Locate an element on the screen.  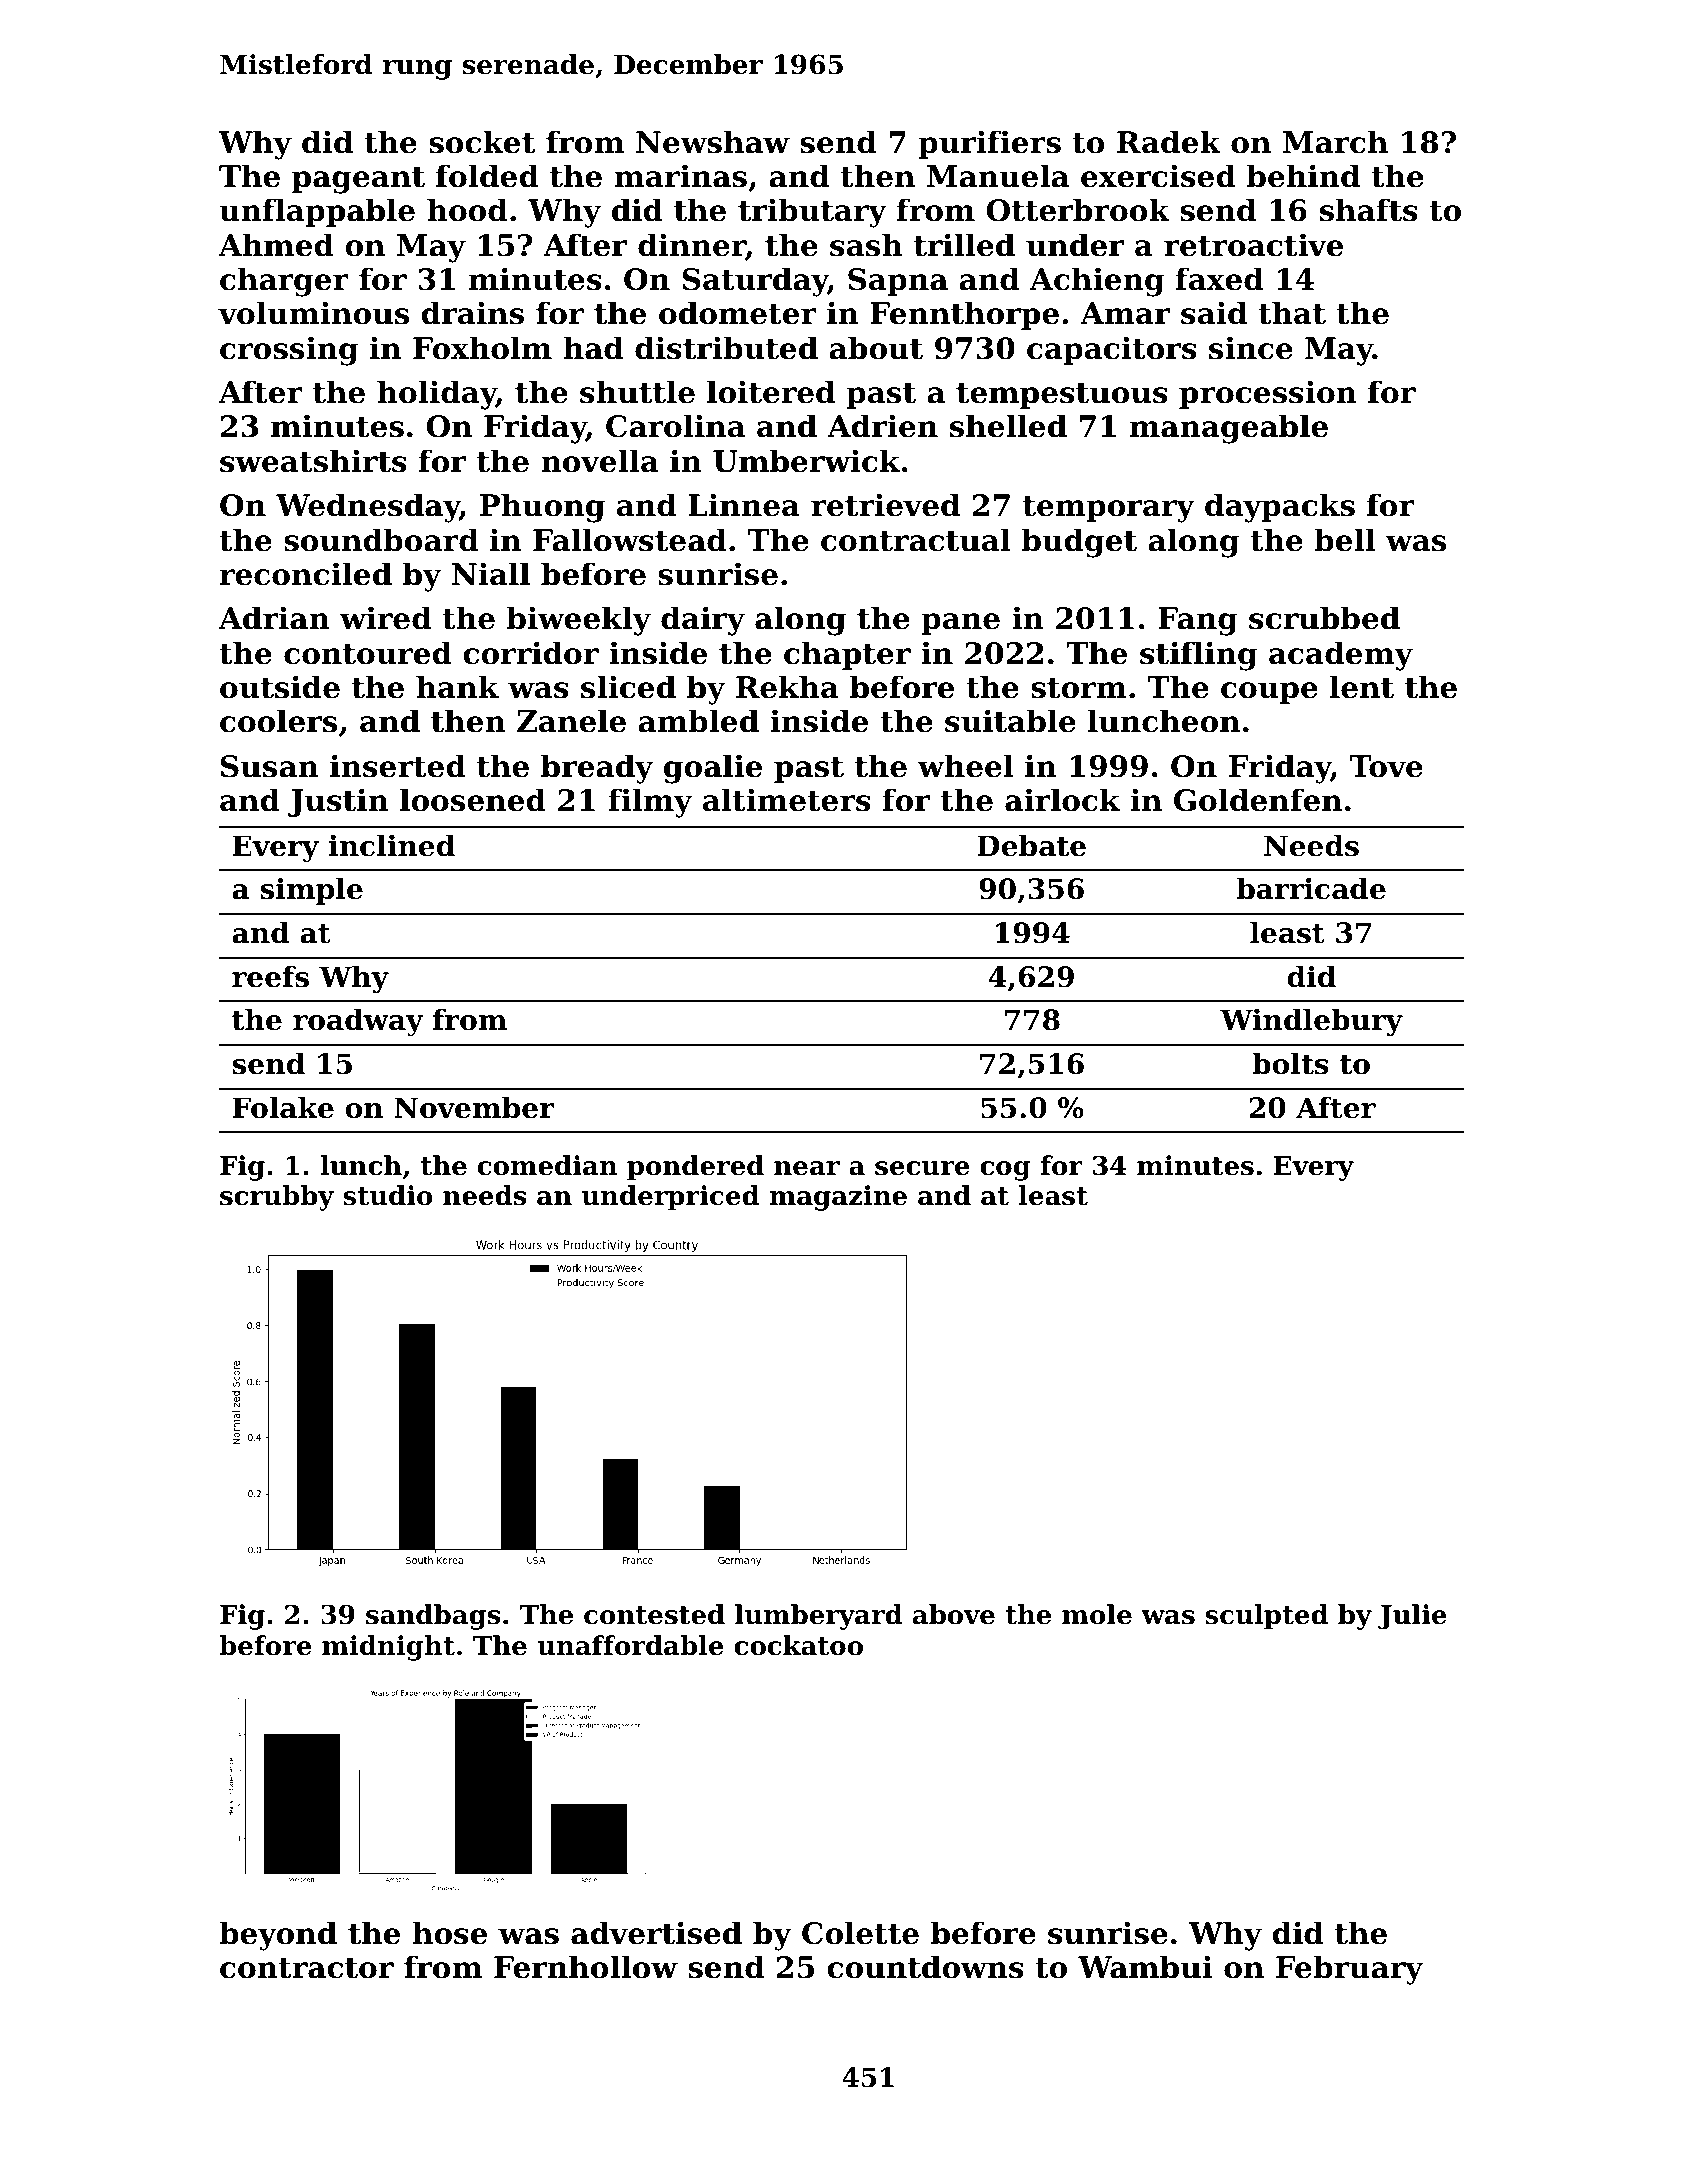
altimeters is located at coordinates (787, 800).
